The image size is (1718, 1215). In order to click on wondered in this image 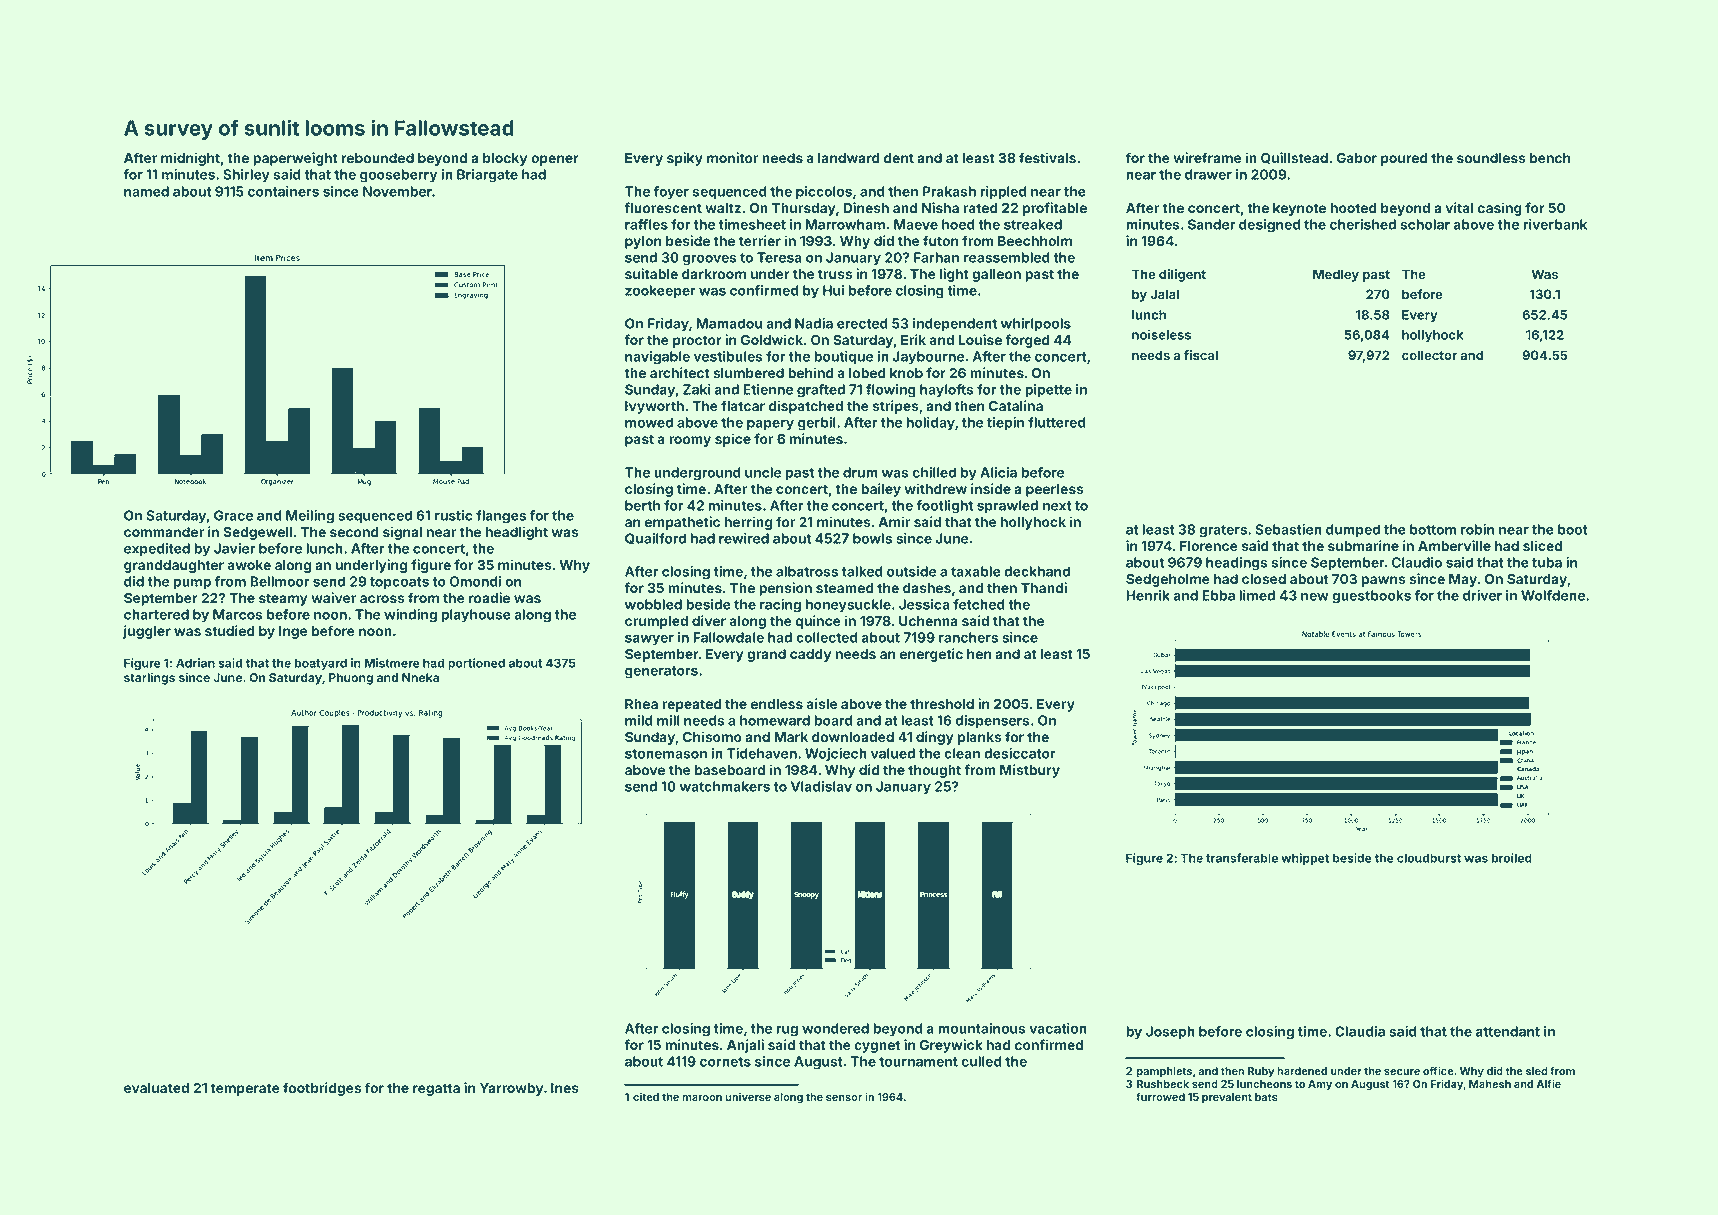, I will do `click(835, 1028)`.
